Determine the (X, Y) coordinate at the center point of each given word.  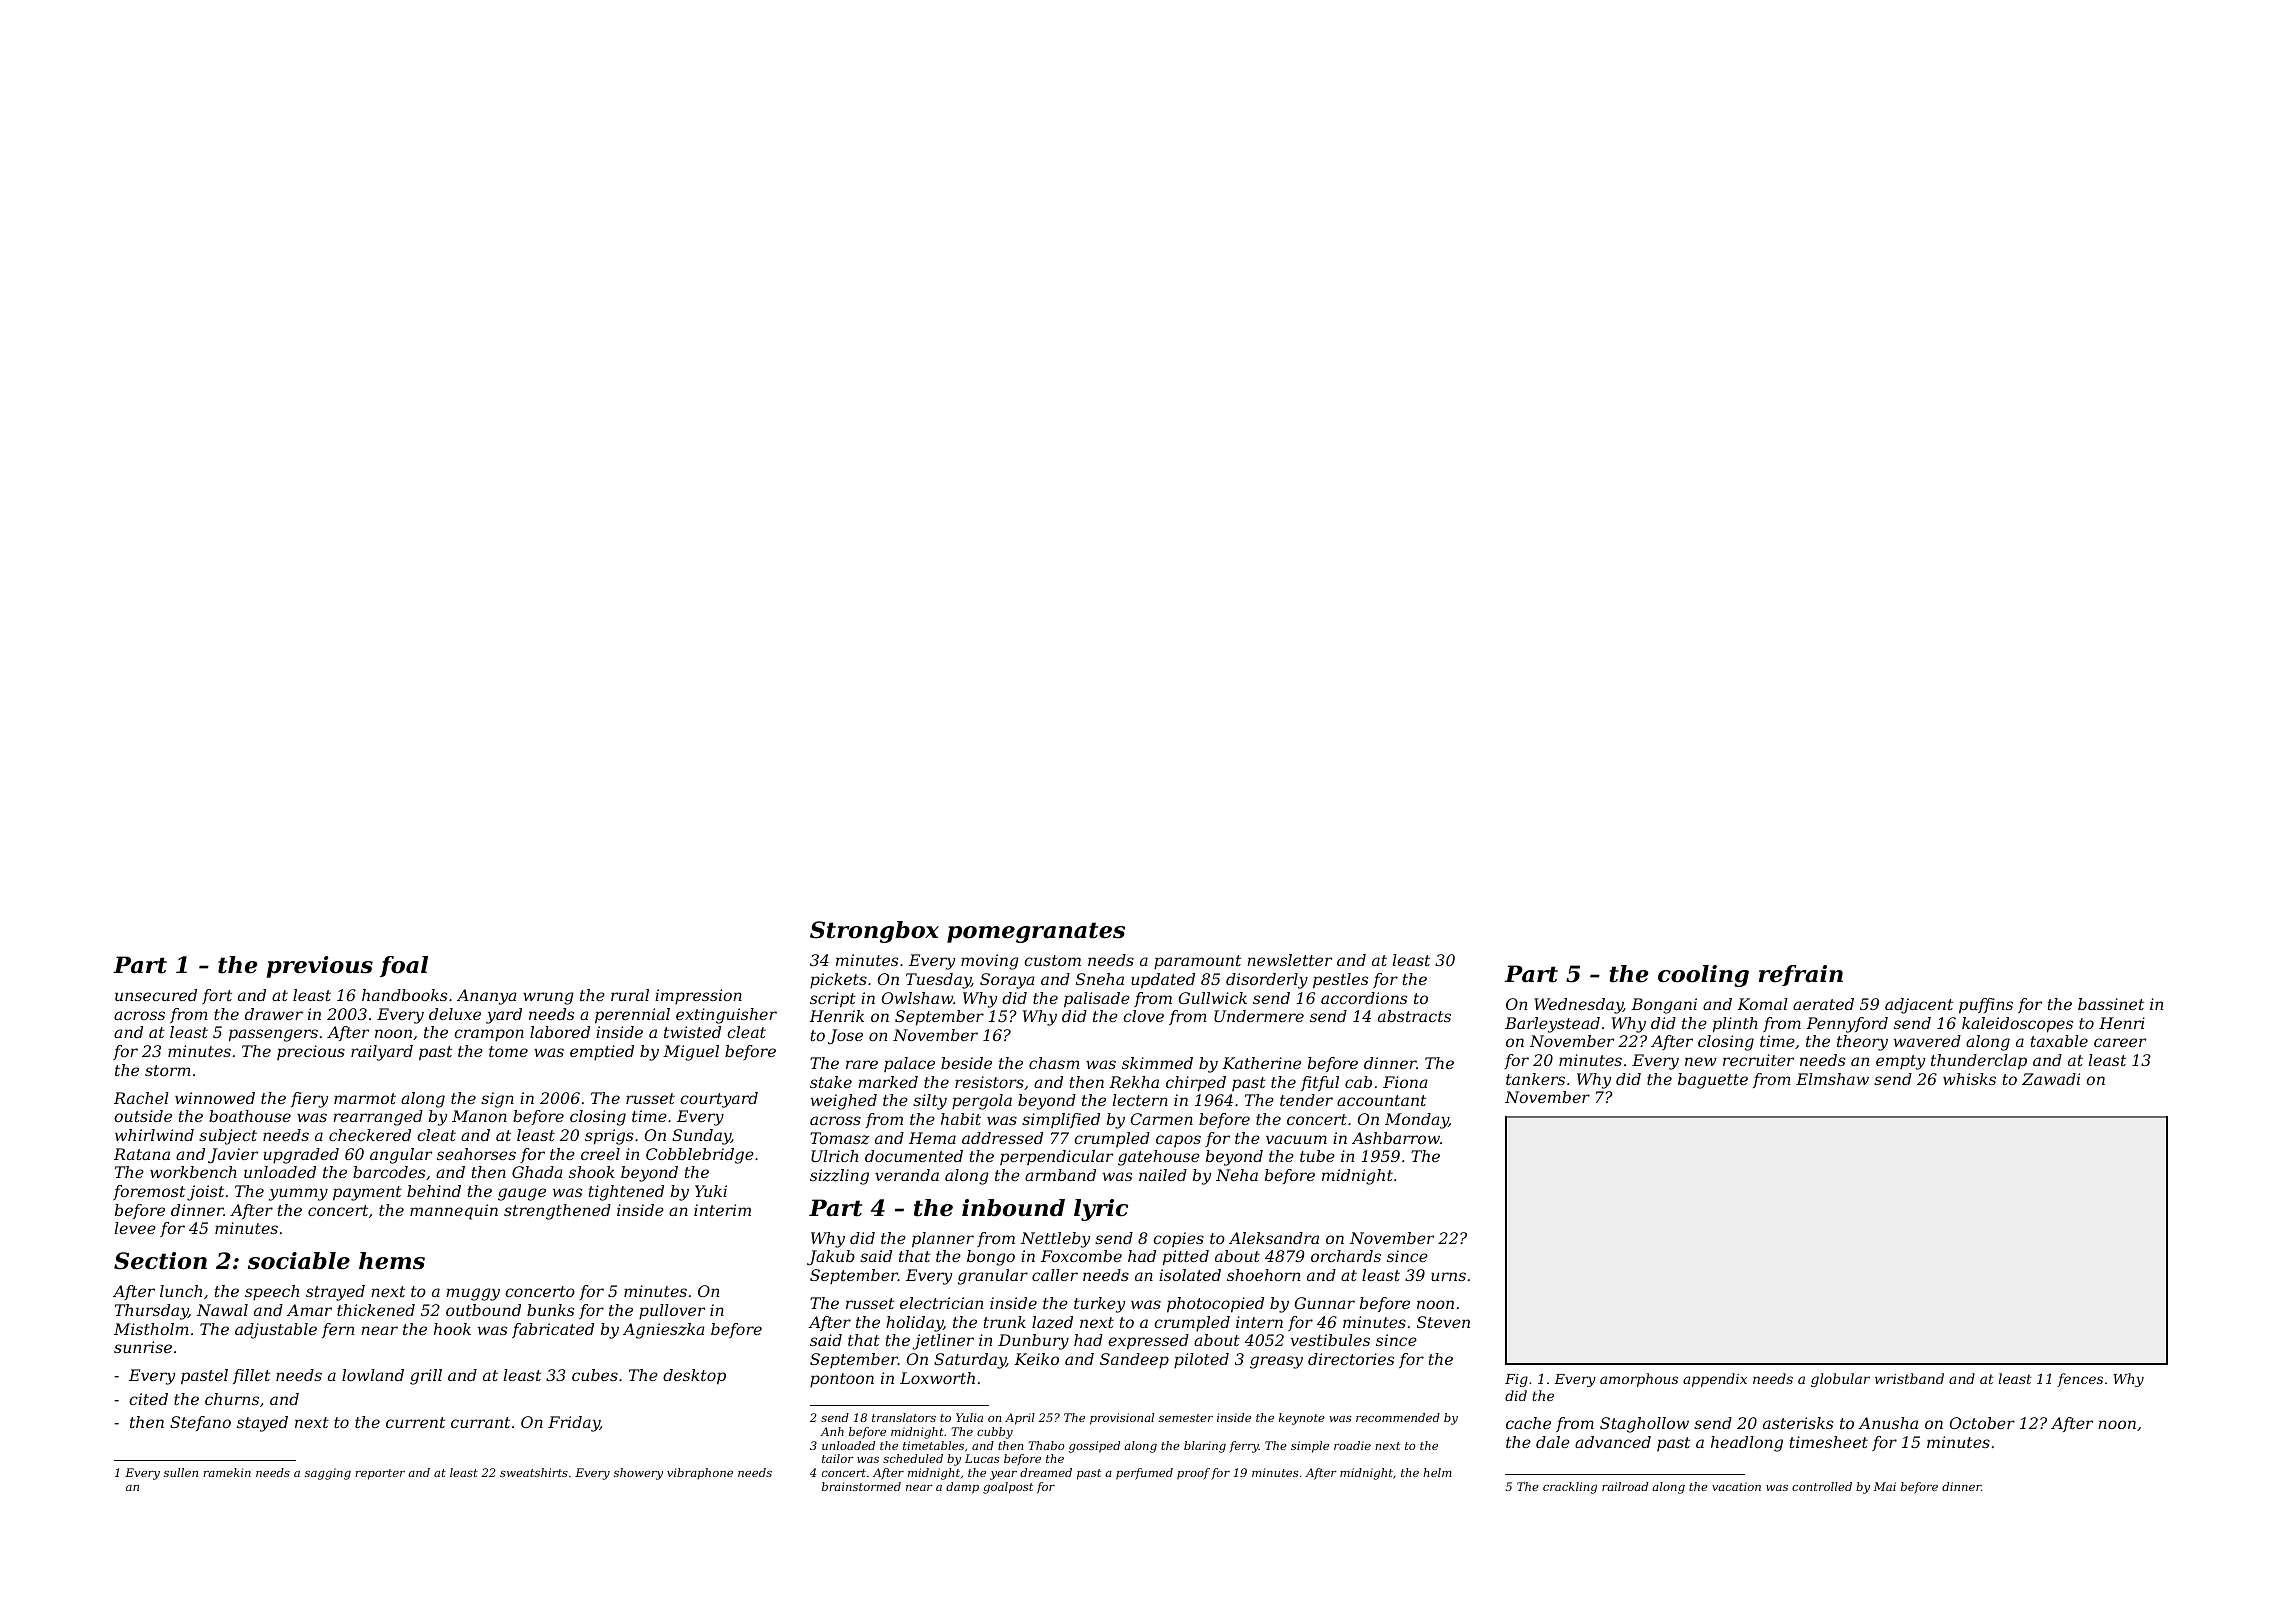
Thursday (151, 1312)
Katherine (1261, 1063)
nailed (1163, 1175)
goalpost (1008, 1488)
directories (1351, 1359)
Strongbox (874, 932)
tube (1317, 1156)
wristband (1909, 1378)
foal (404, 966)
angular (401, 1156)
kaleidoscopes (2017, 1025)
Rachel (141, 1098)
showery (638, 1474)
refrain (1801, 975)
